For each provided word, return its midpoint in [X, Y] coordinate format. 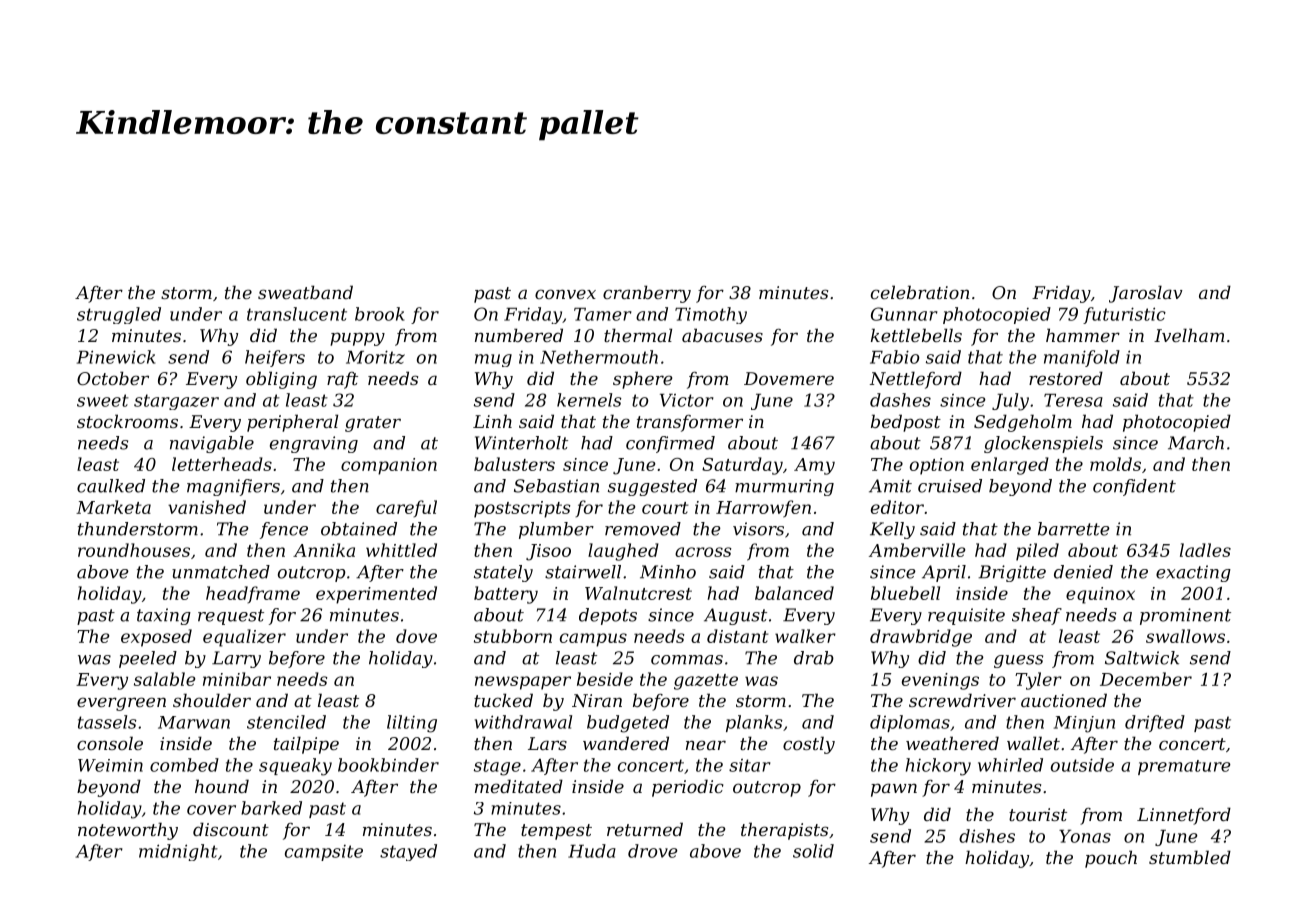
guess [1018, 661]
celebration [920, 292]
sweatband [305, 292]
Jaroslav [1146, 294]
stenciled [286, 722]
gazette [706, 682]
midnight [178, 852]
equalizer [244, 638]
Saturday [742, 466]
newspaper [523, 683]
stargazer [176, 402]
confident [1134, 487]
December [1146, 679]
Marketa [113, 507]
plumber [556, 530]
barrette [1074, 529]
